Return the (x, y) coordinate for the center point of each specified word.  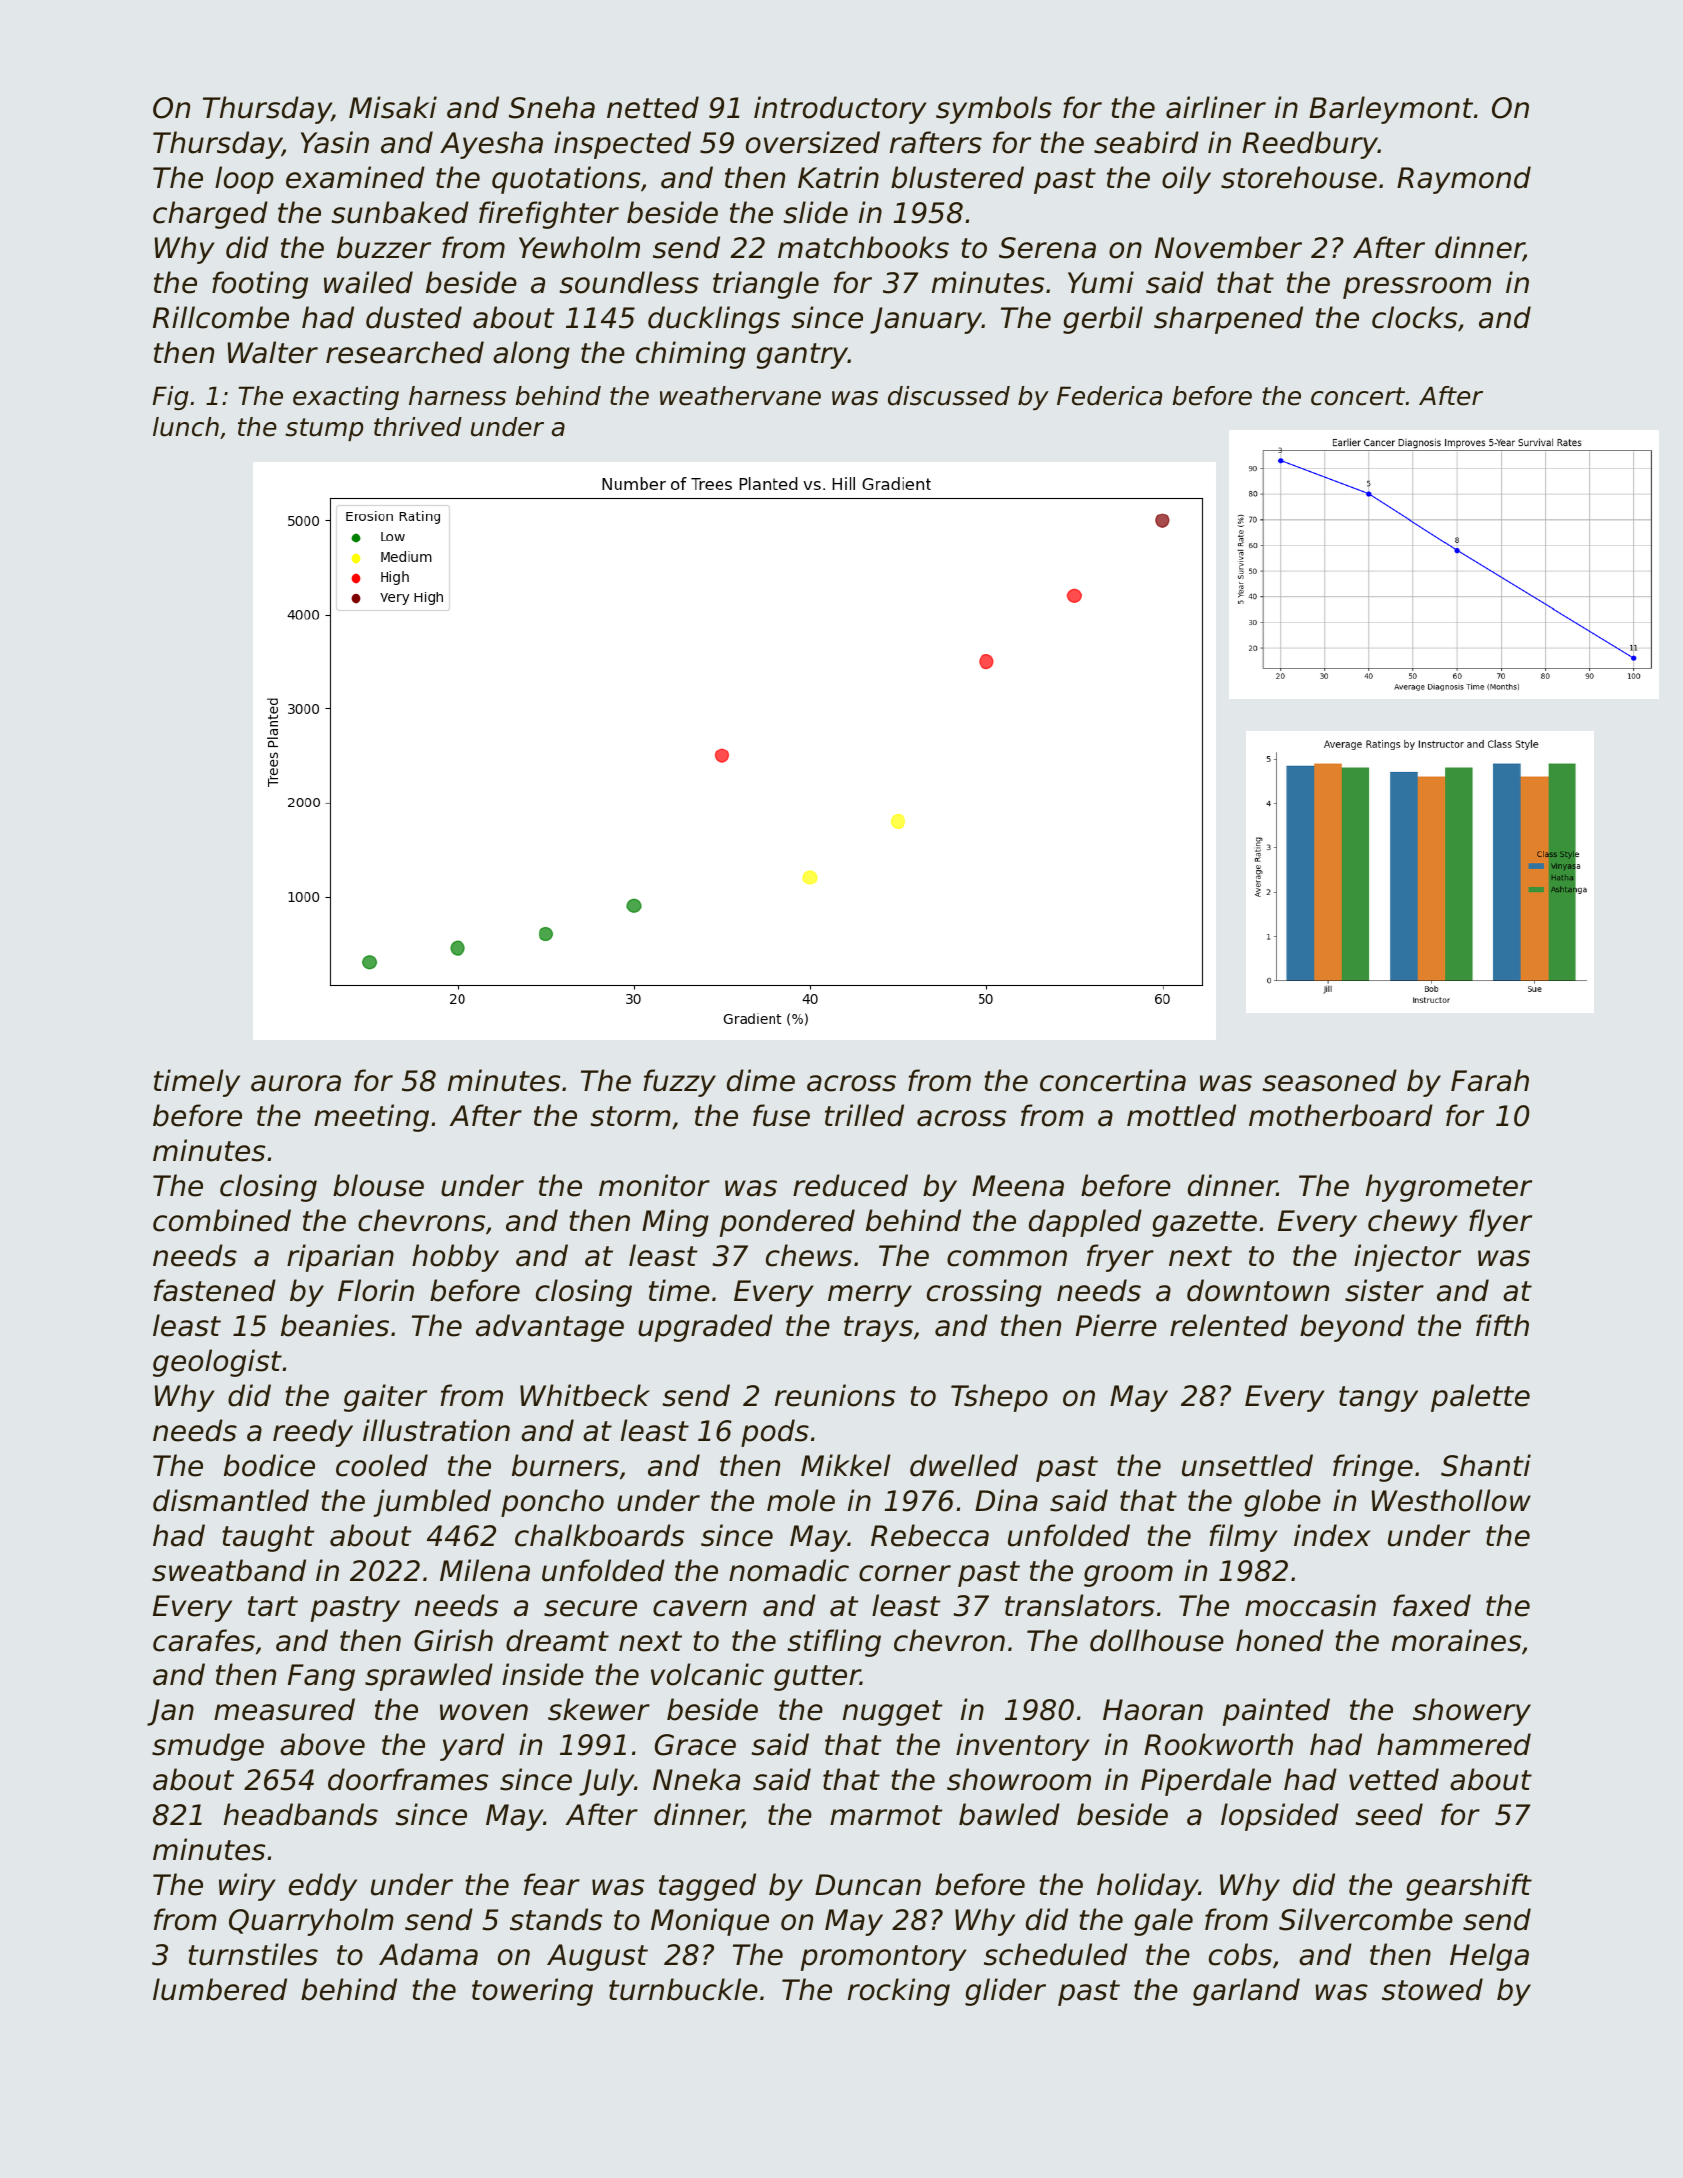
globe (1282, 1503)
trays (878, 1329)
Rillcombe (221, 317)
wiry (247, 1887)
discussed (949, 396)
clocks (1415, 317)
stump (324, 429)
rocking (899, 1992)
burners (565, 1465)
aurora (296, 1083)
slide (815, 212)
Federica (1109, 396)
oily (1186, 180)
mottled (1181, 1115)
